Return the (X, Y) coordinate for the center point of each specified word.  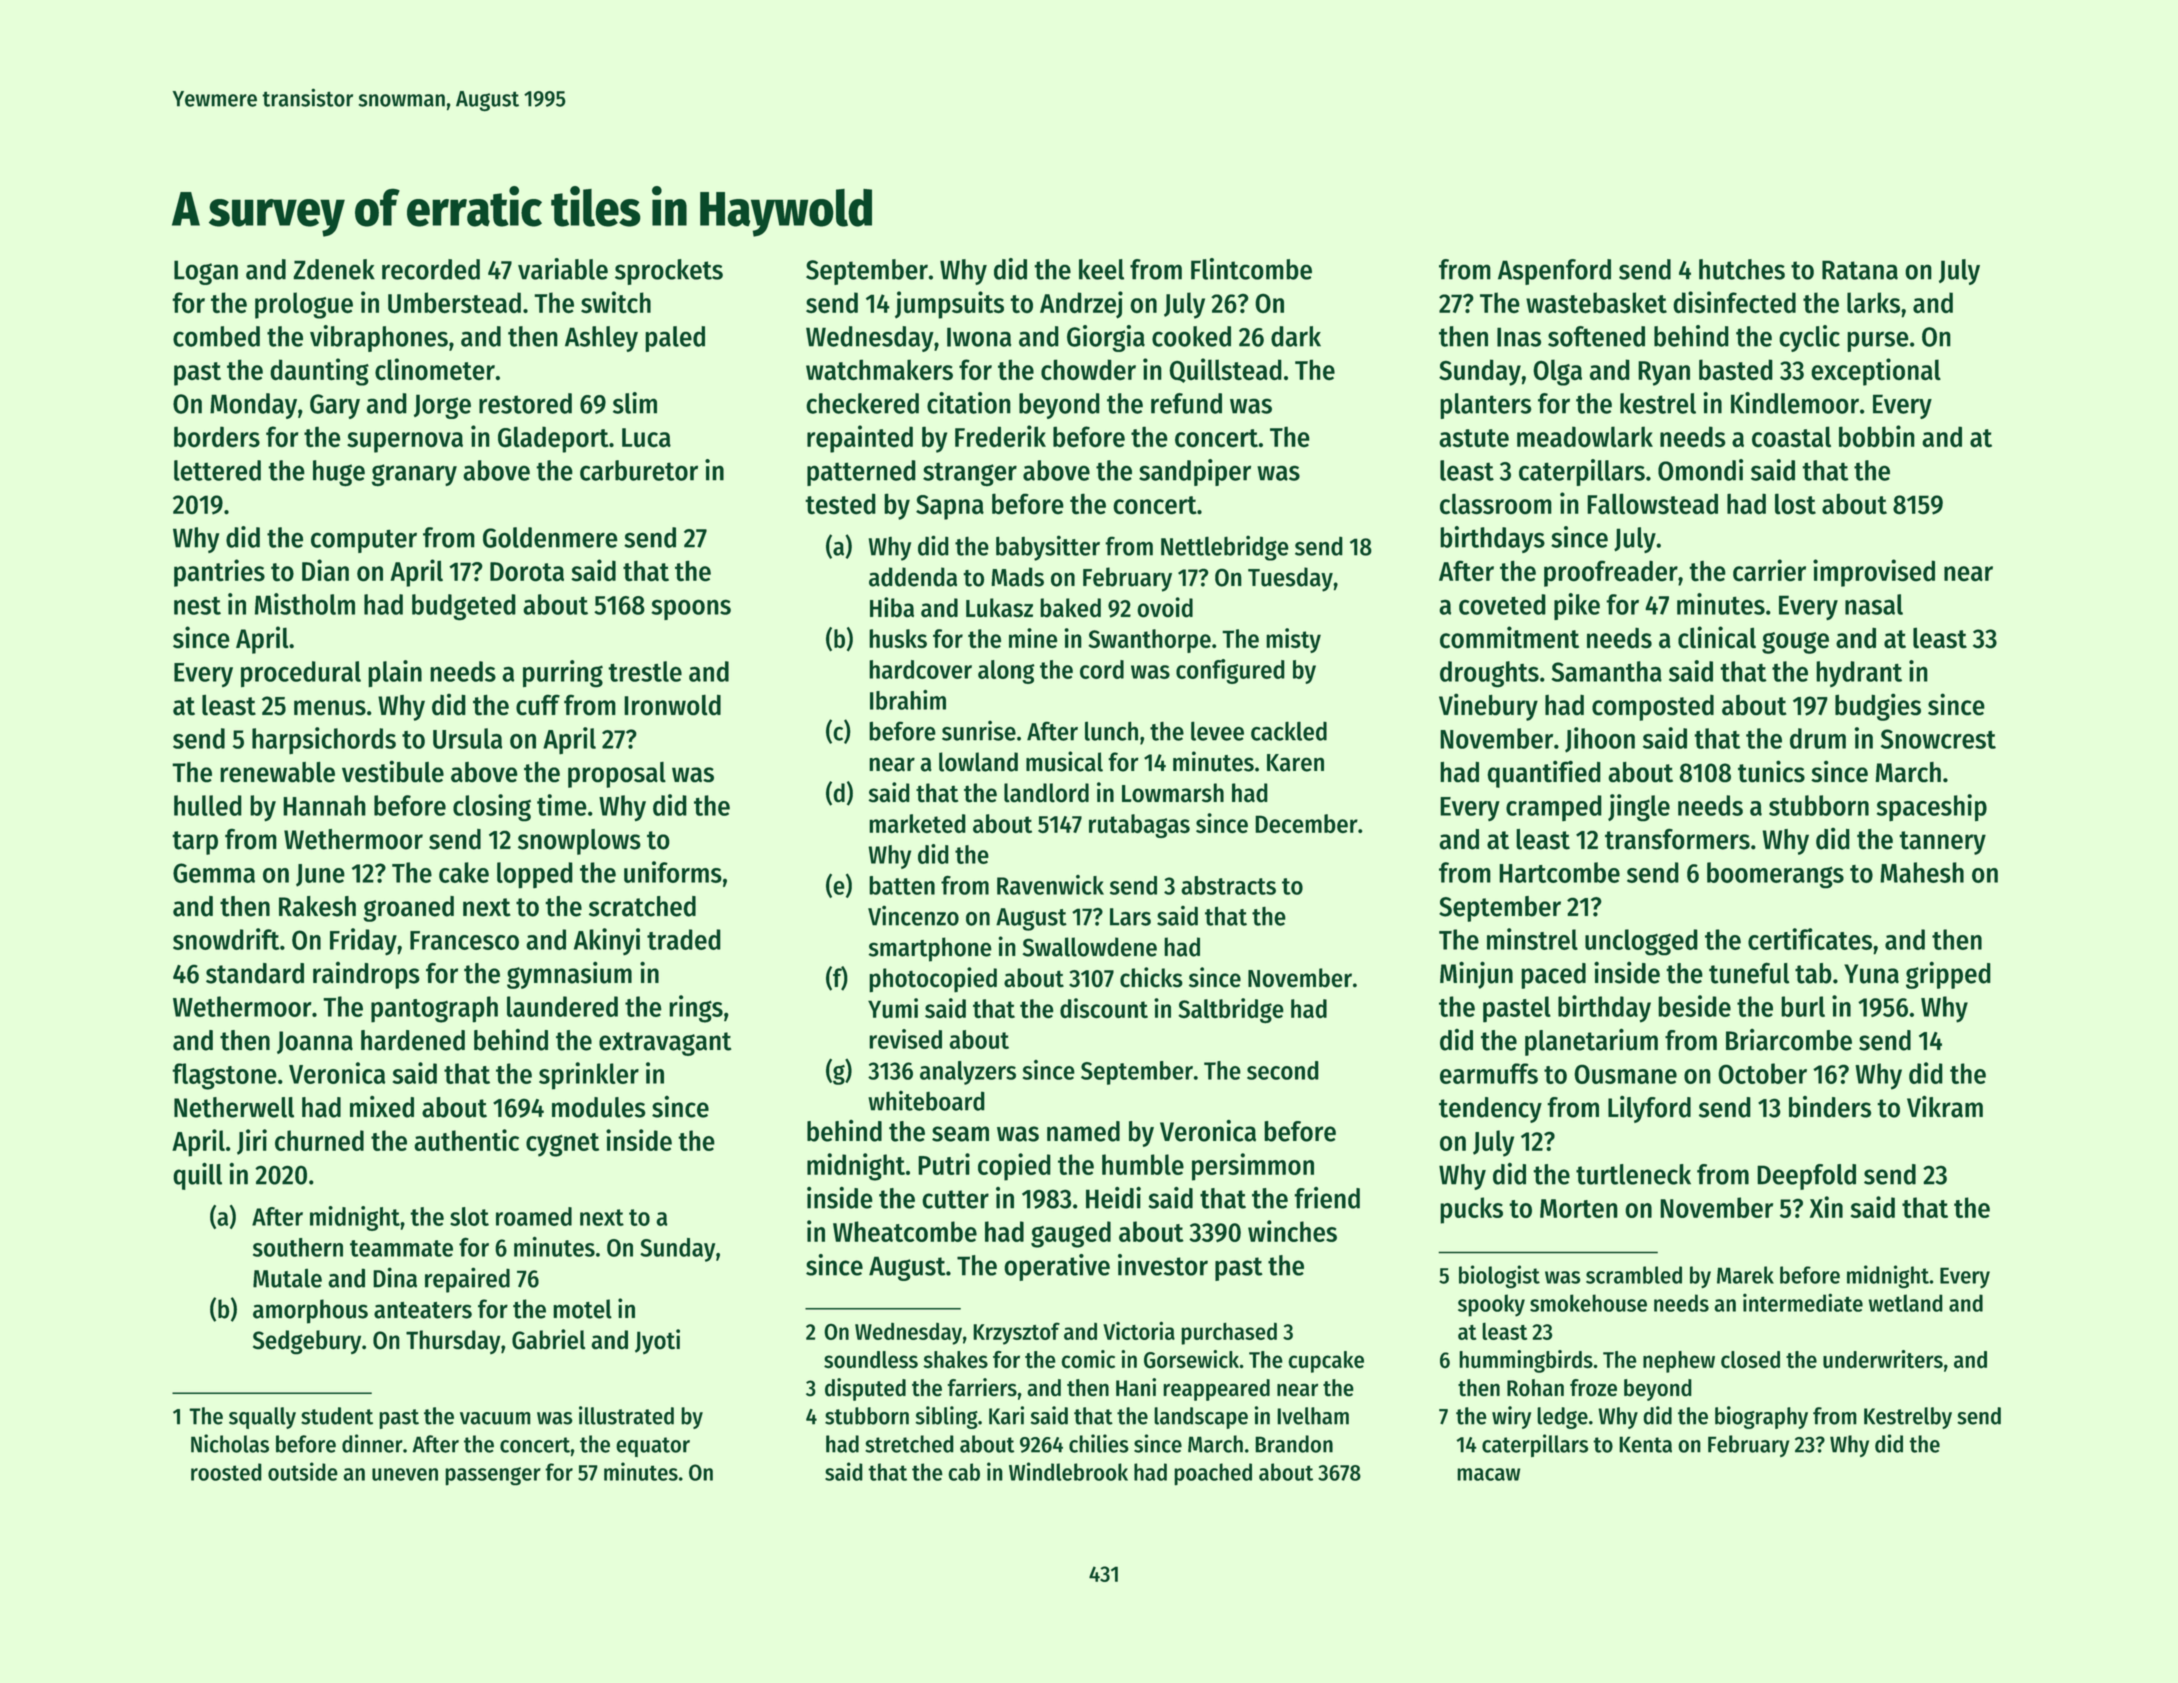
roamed (534, 1216)
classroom (1496, 504)
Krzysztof (1016, 1333)
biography (1761, 1417)
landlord (1046, 793)
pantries (219, 573)
